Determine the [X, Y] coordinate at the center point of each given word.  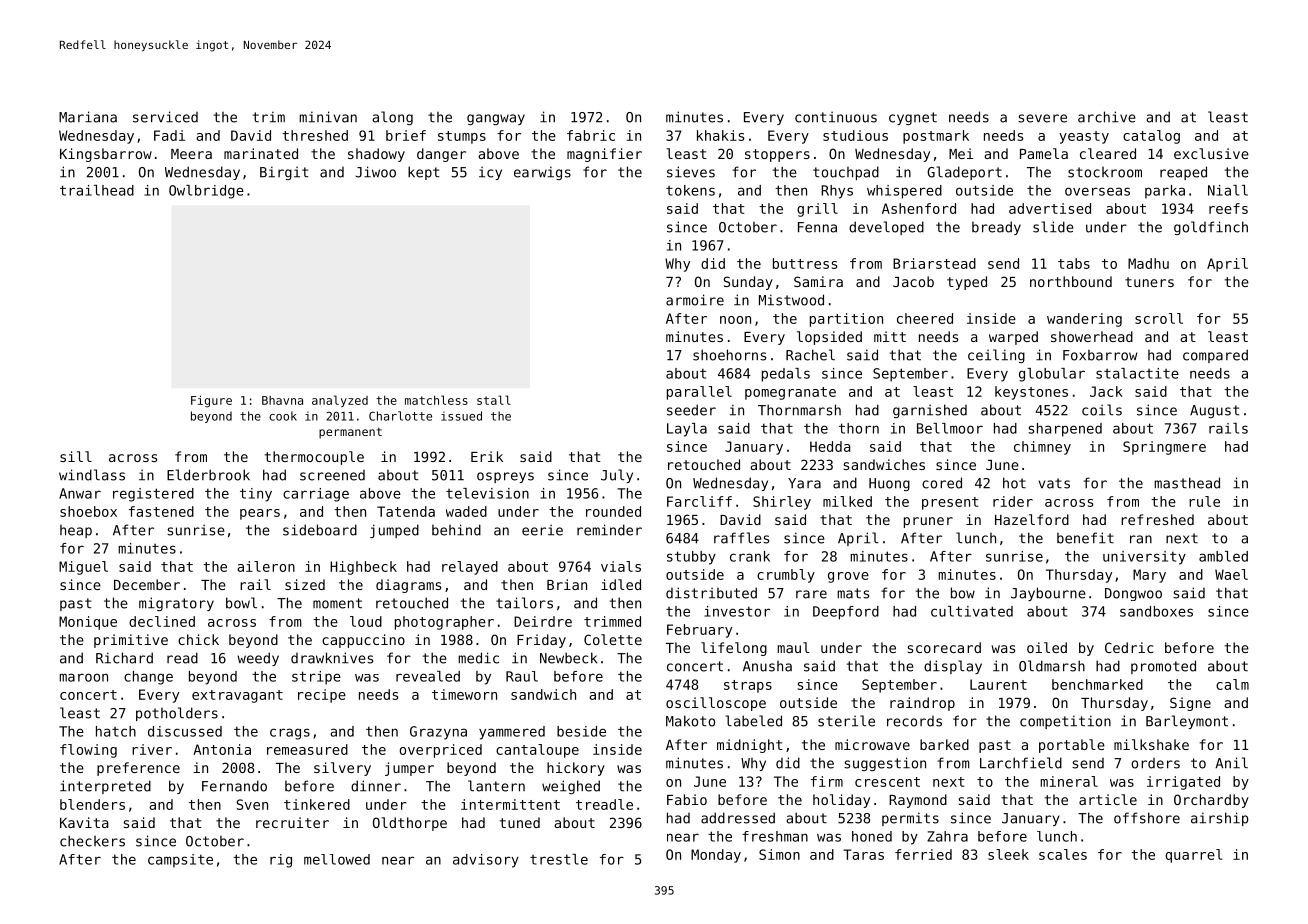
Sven [252, 804]
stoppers [777, 155]
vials [621, 566]
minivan [328, 117]
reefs [1228, 208]
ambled [1223, 556]
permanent [350, 433]
